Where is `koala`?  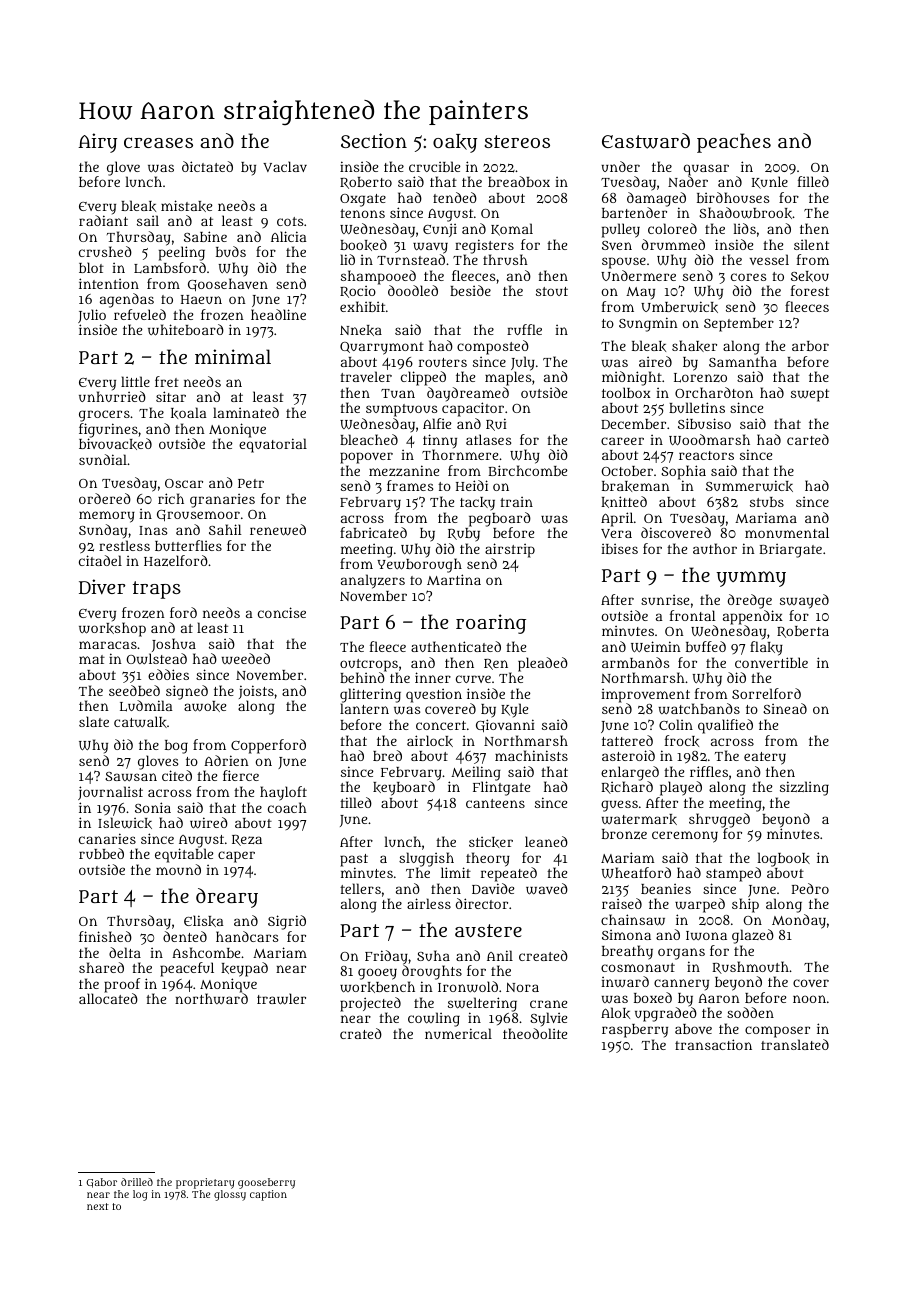 koala is located at coordinates (189, 413).
